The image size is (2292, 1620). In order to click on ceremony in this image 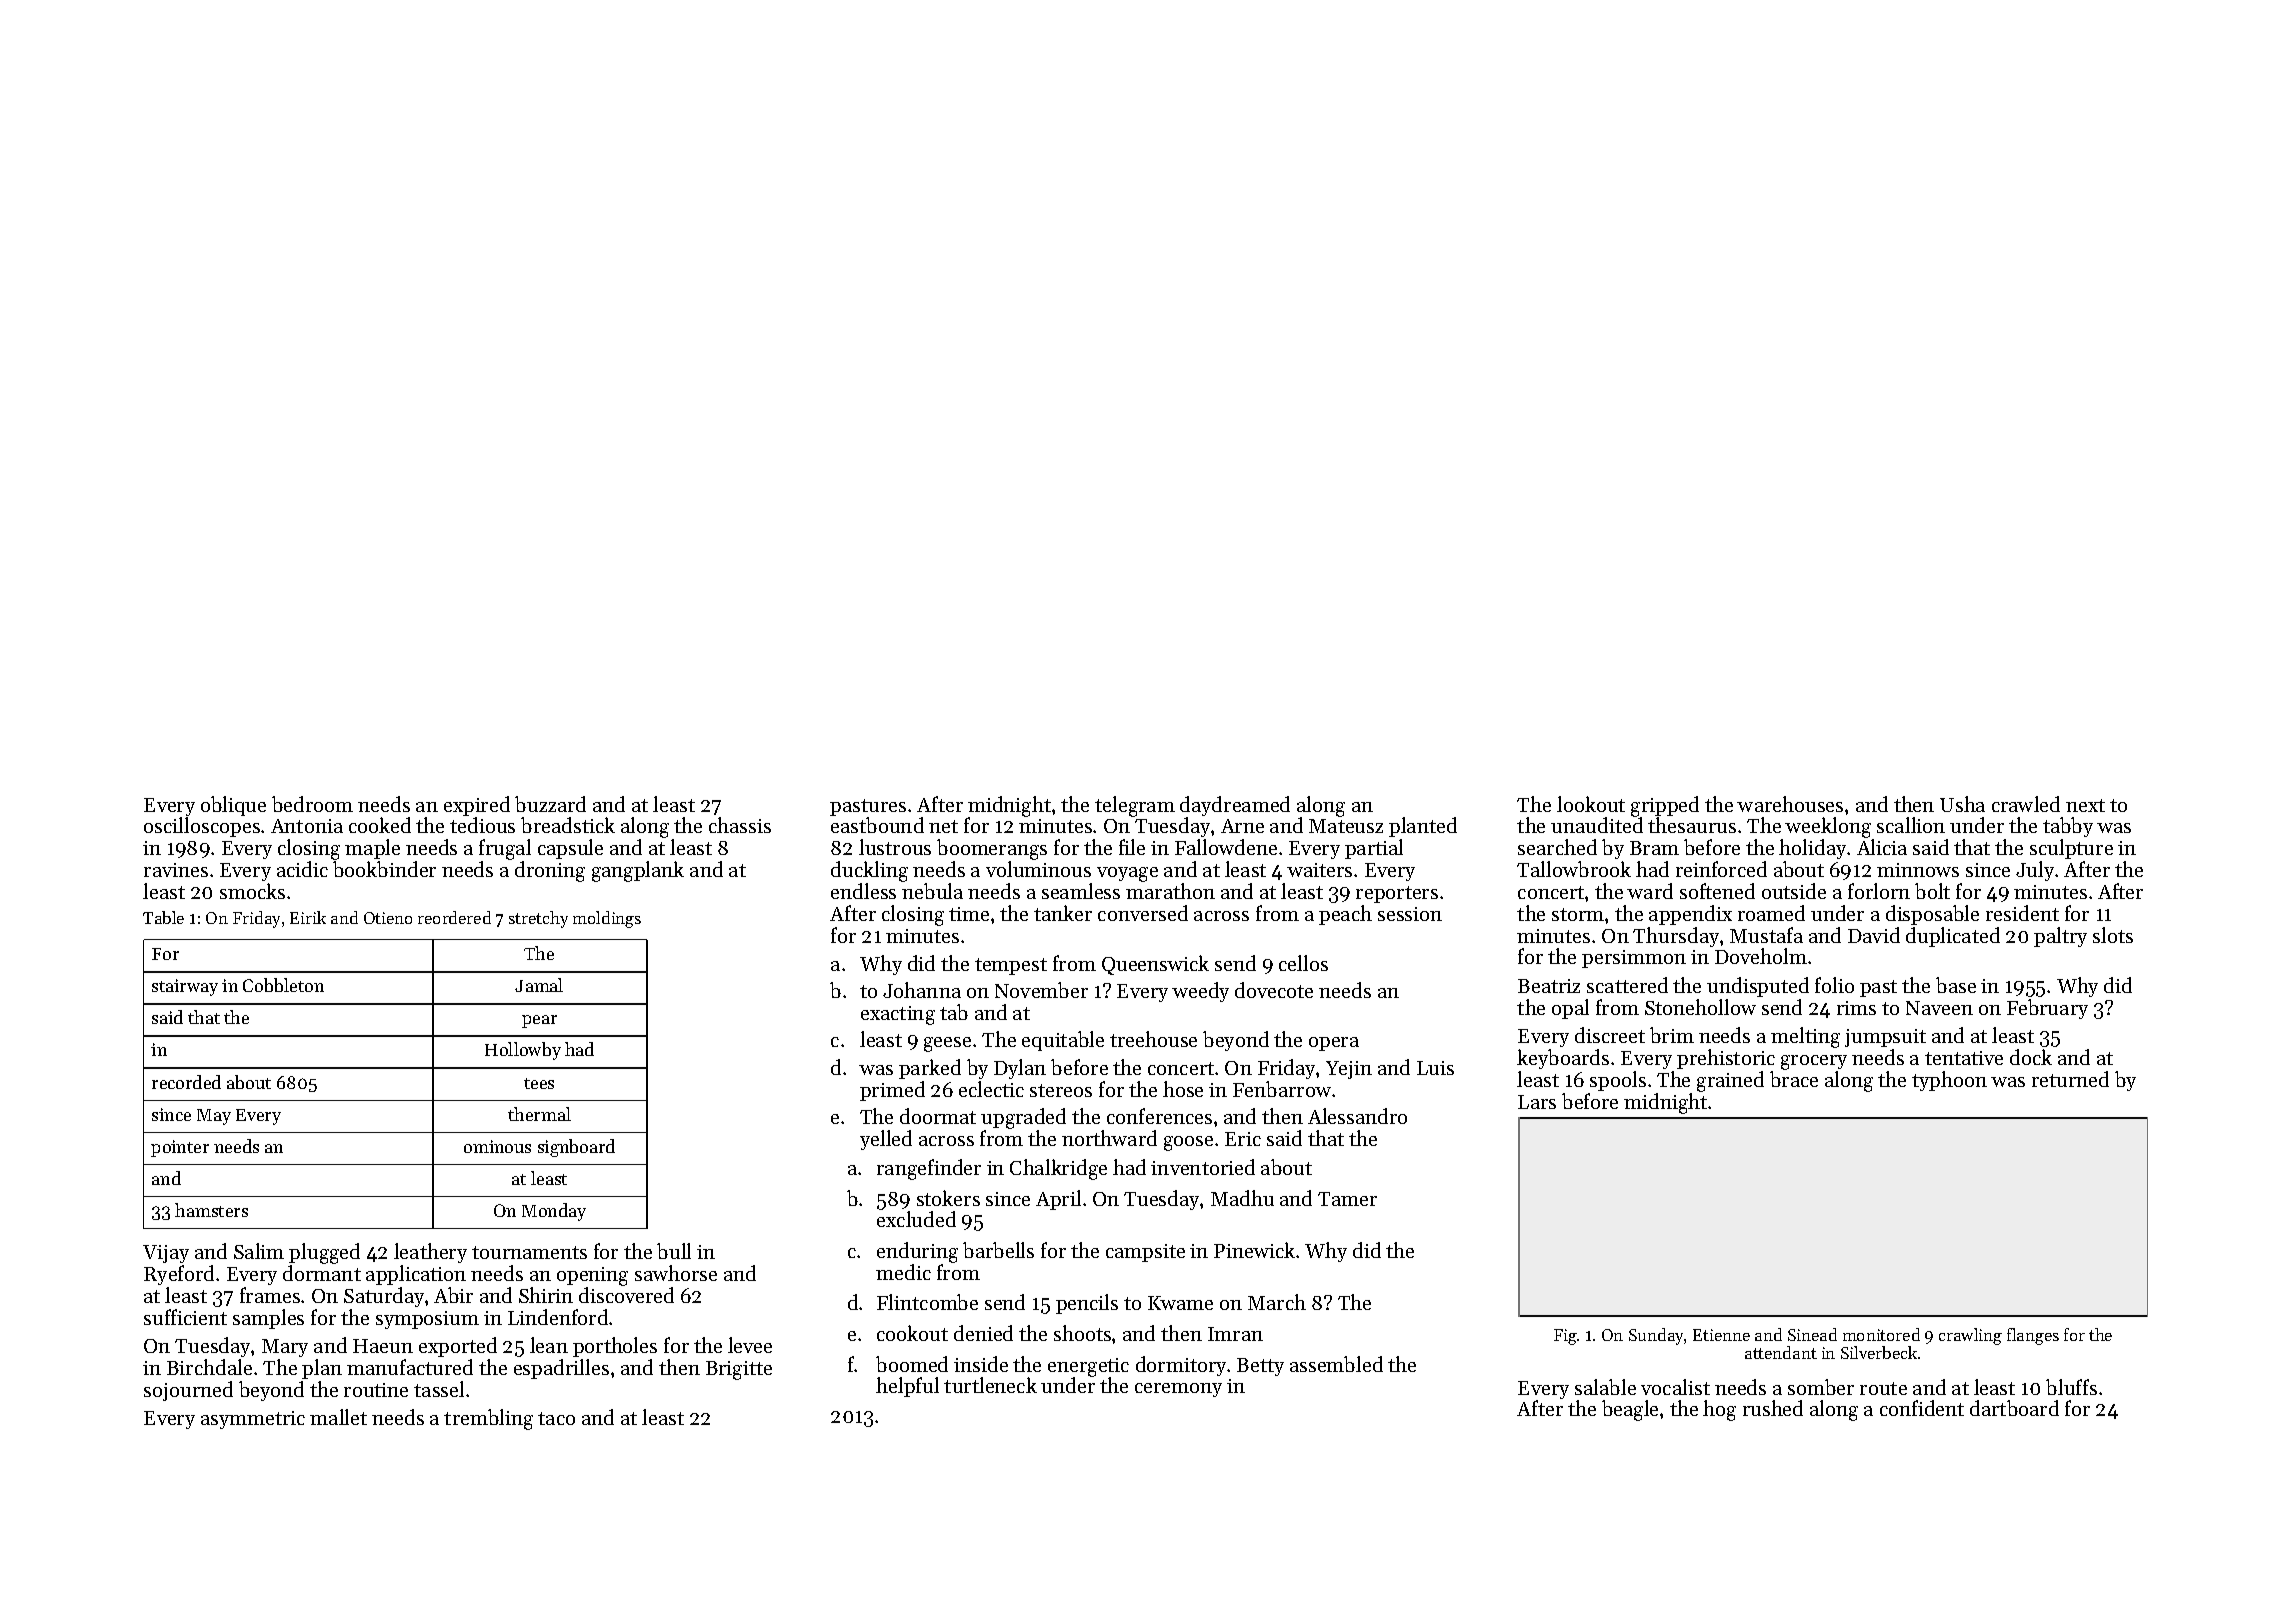, I will do `click(1178, 1390)`.
